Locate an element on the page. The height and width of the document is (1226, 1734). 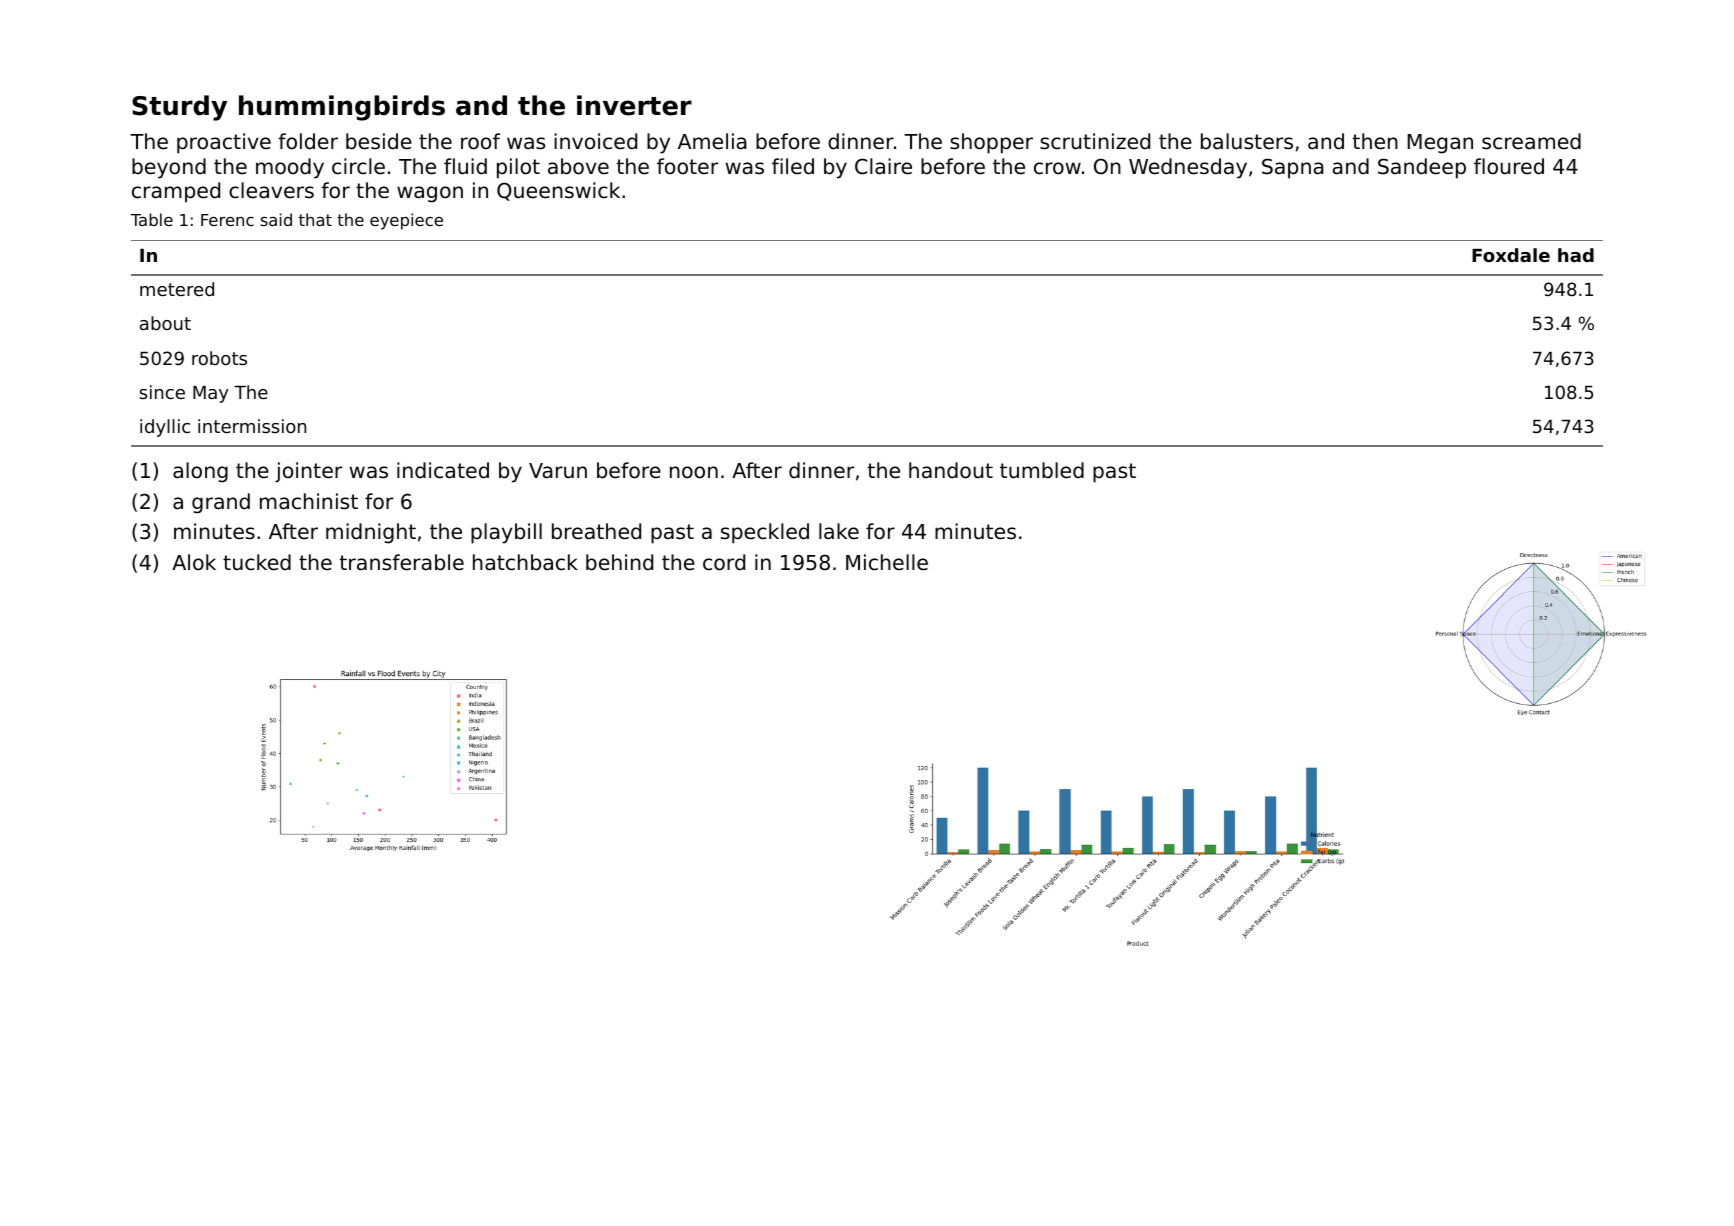
eyepiece is located at coordinates (406, 221).
